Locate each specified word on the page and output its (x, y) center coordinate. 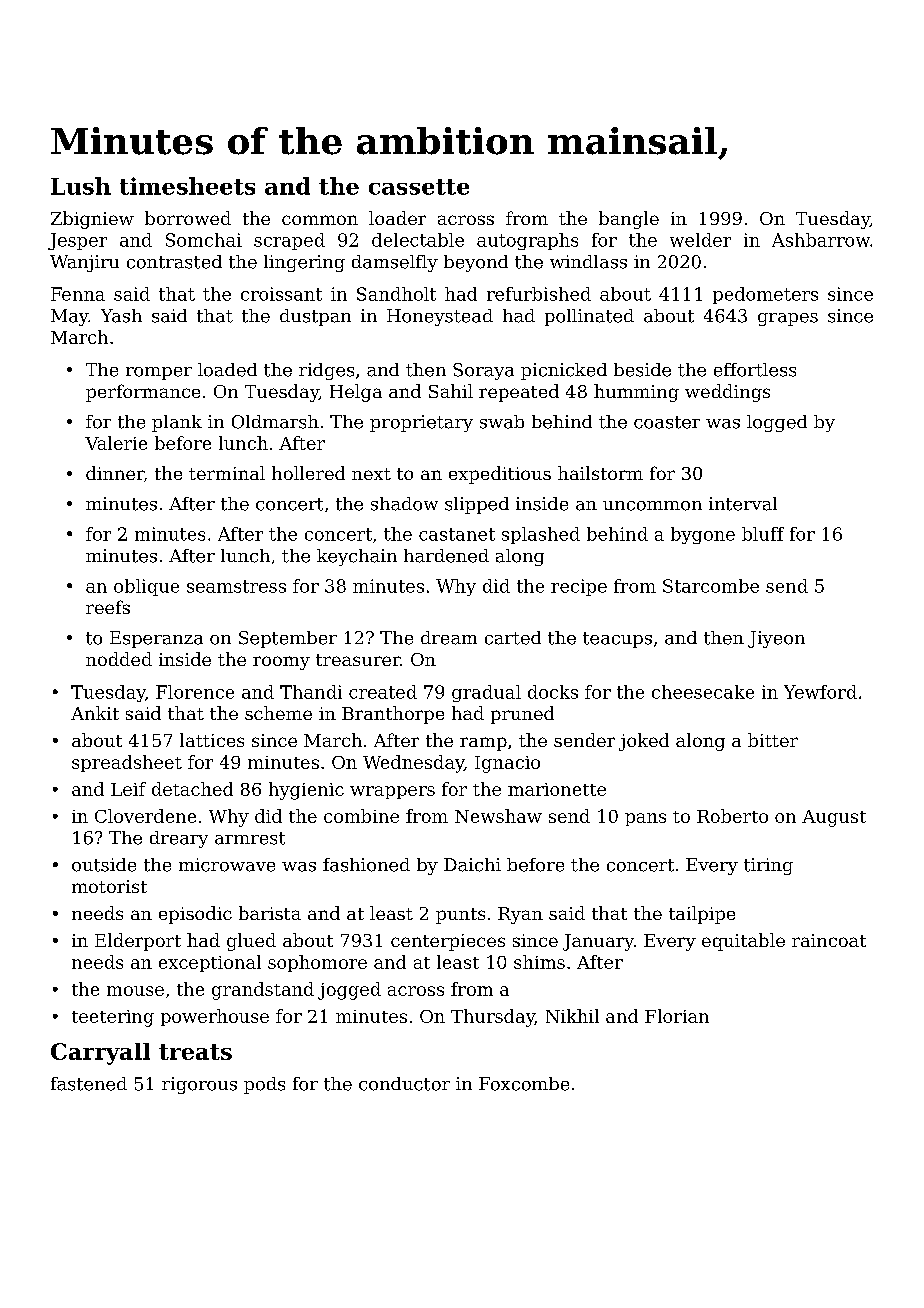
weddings (727, 393)
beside (642, 370)
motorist (109, 886)
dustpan (315, 317)
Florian (677, 1016)
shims (539, 962)
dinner (115, 473)
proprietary (421, 423)
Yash (121, 316)
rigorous (199, 1085)
